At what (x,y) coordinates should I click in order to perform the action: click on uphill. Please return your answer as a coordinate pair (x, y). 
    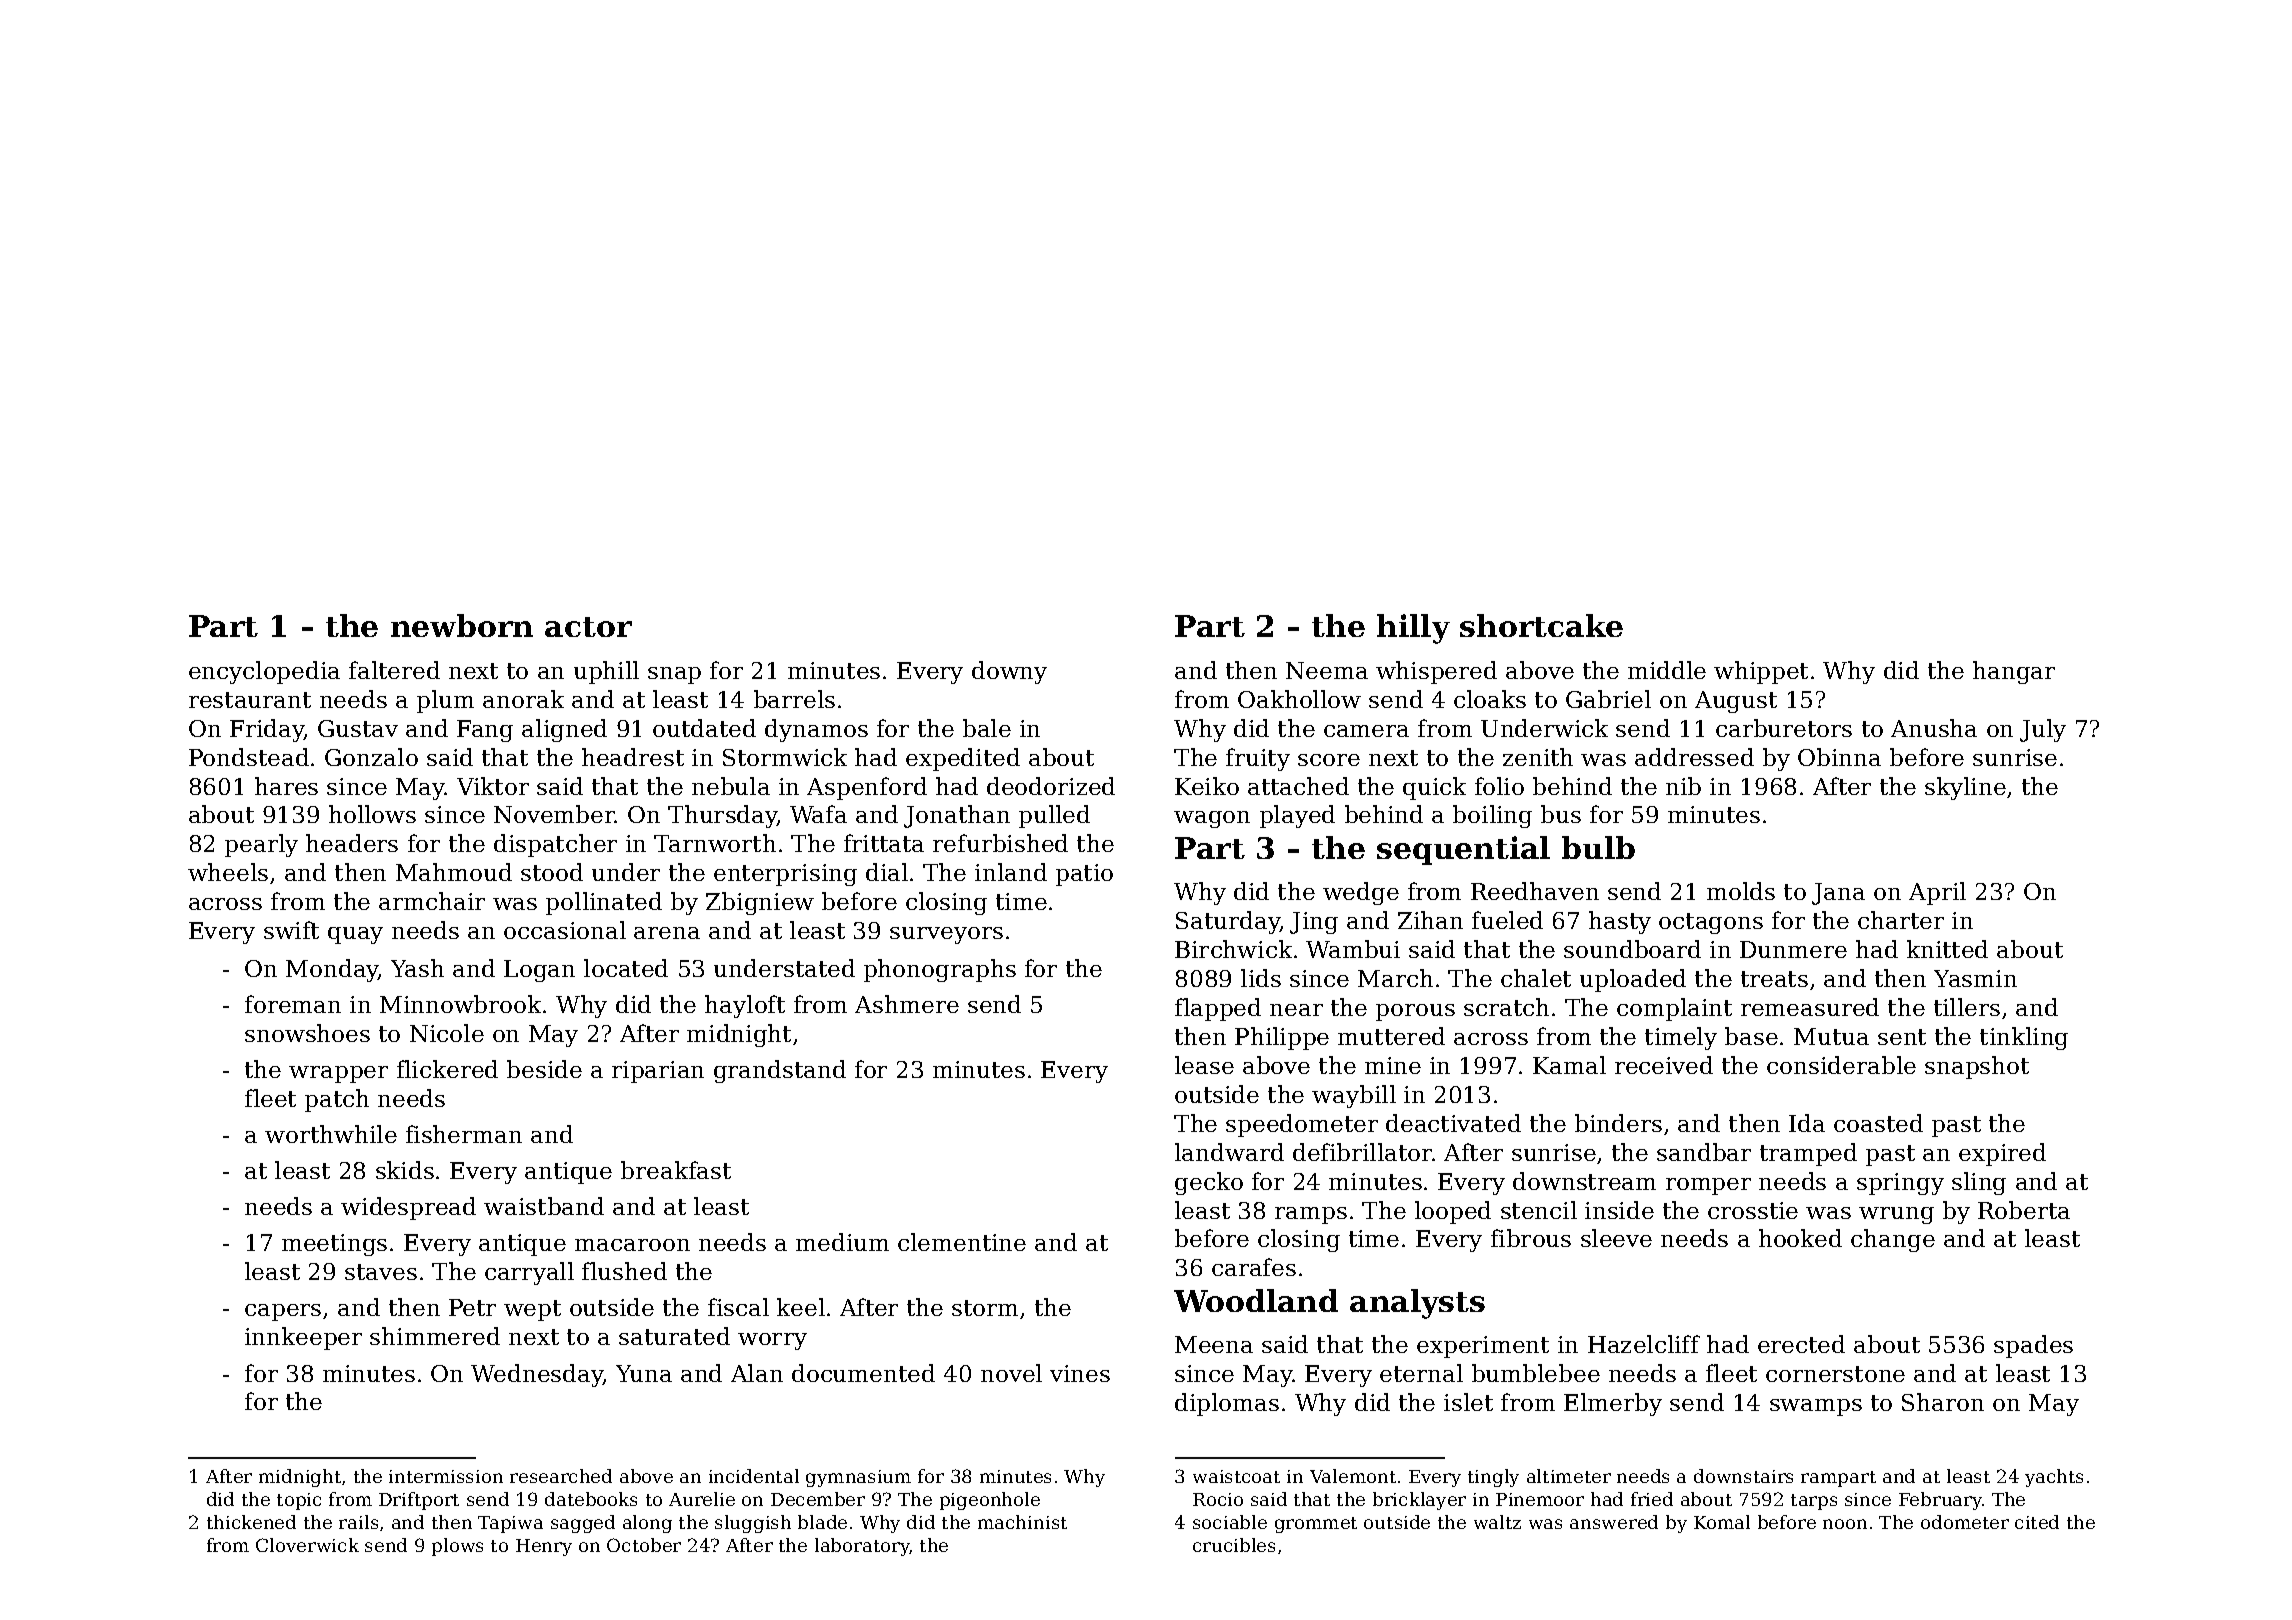
    Looking at the image, I should click on (606, 672).
